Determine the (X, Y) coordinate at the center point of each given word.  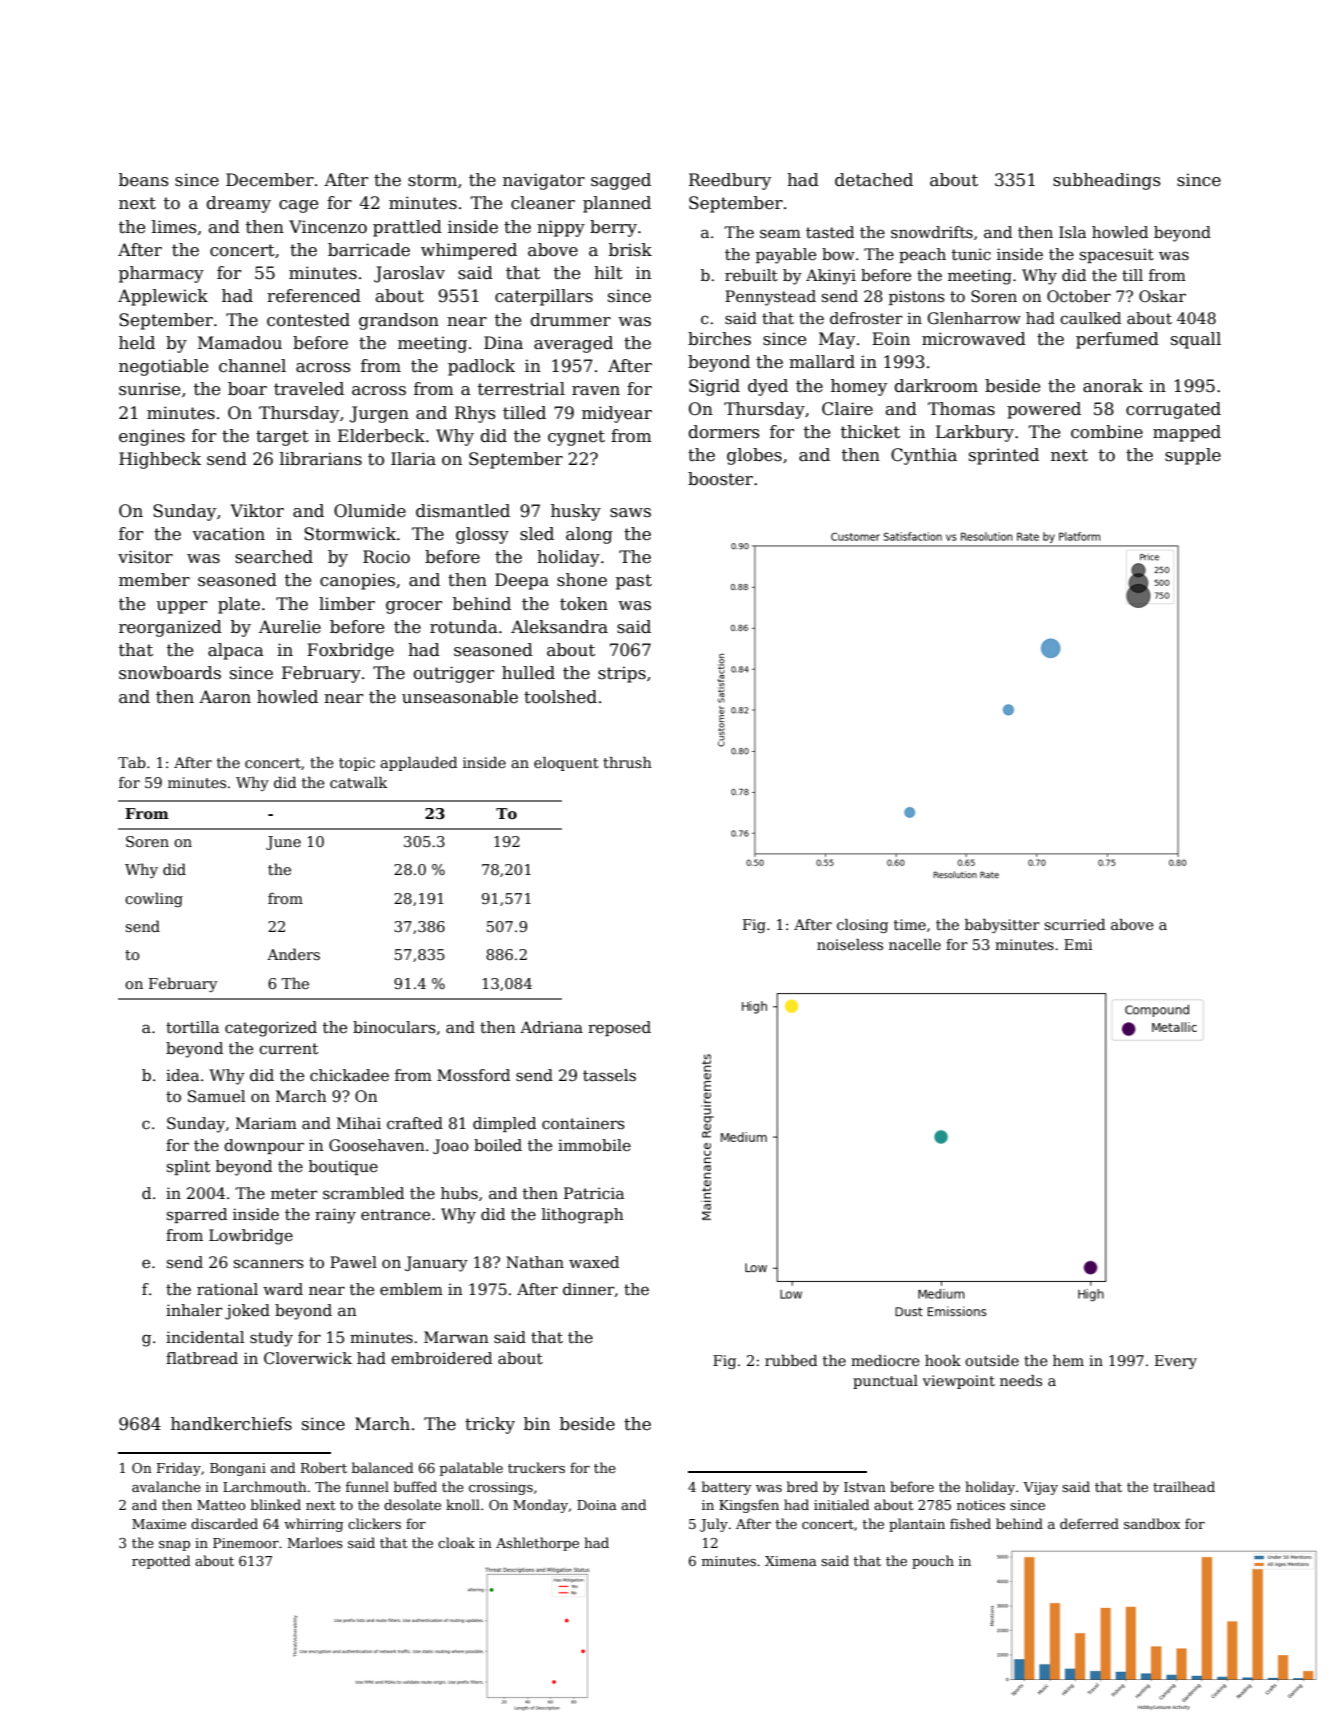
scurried (1074, 924)
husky (576, 512)
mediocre (885, 1360)
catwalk (358, 782)
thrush (627, 762)
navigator (544, 181)
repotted (161, 1562)
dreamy (239, 204)
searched (274, 557)
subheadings (1107, 181)
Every (1176, 1362)
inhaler (194, 1310)
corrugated (1173, 410)
